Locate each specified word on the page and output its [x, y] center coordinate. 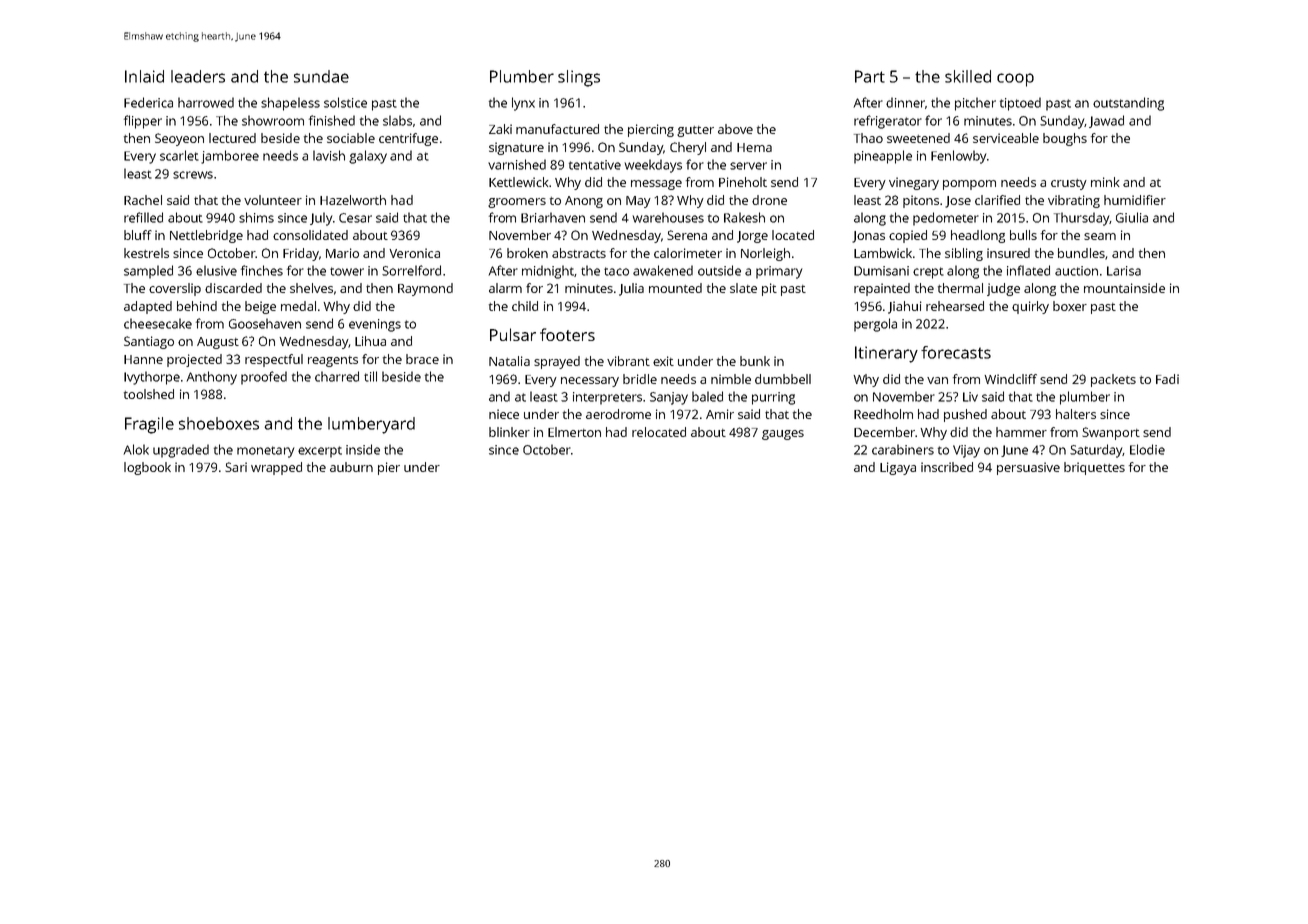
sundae [321, 76]
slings [579, 78]
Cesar [355, 218]
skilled [968, 76]
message [656, 185]
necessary [590, 382]
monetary [266, 452]
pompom [969, 185]
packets [1113, 380]
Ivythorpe [152, 378]
